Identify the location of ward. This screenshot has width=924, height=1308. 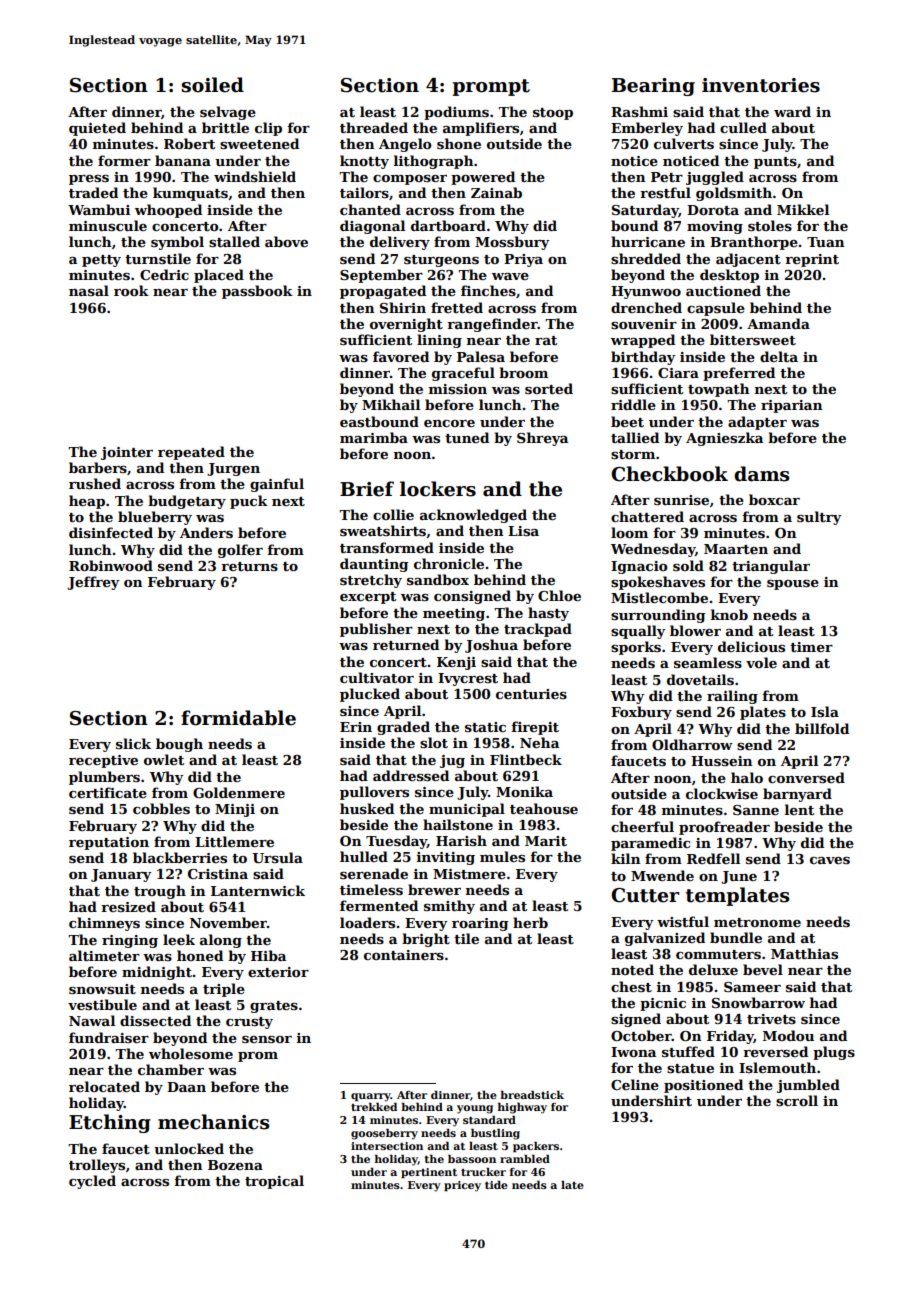
(792, 111).
